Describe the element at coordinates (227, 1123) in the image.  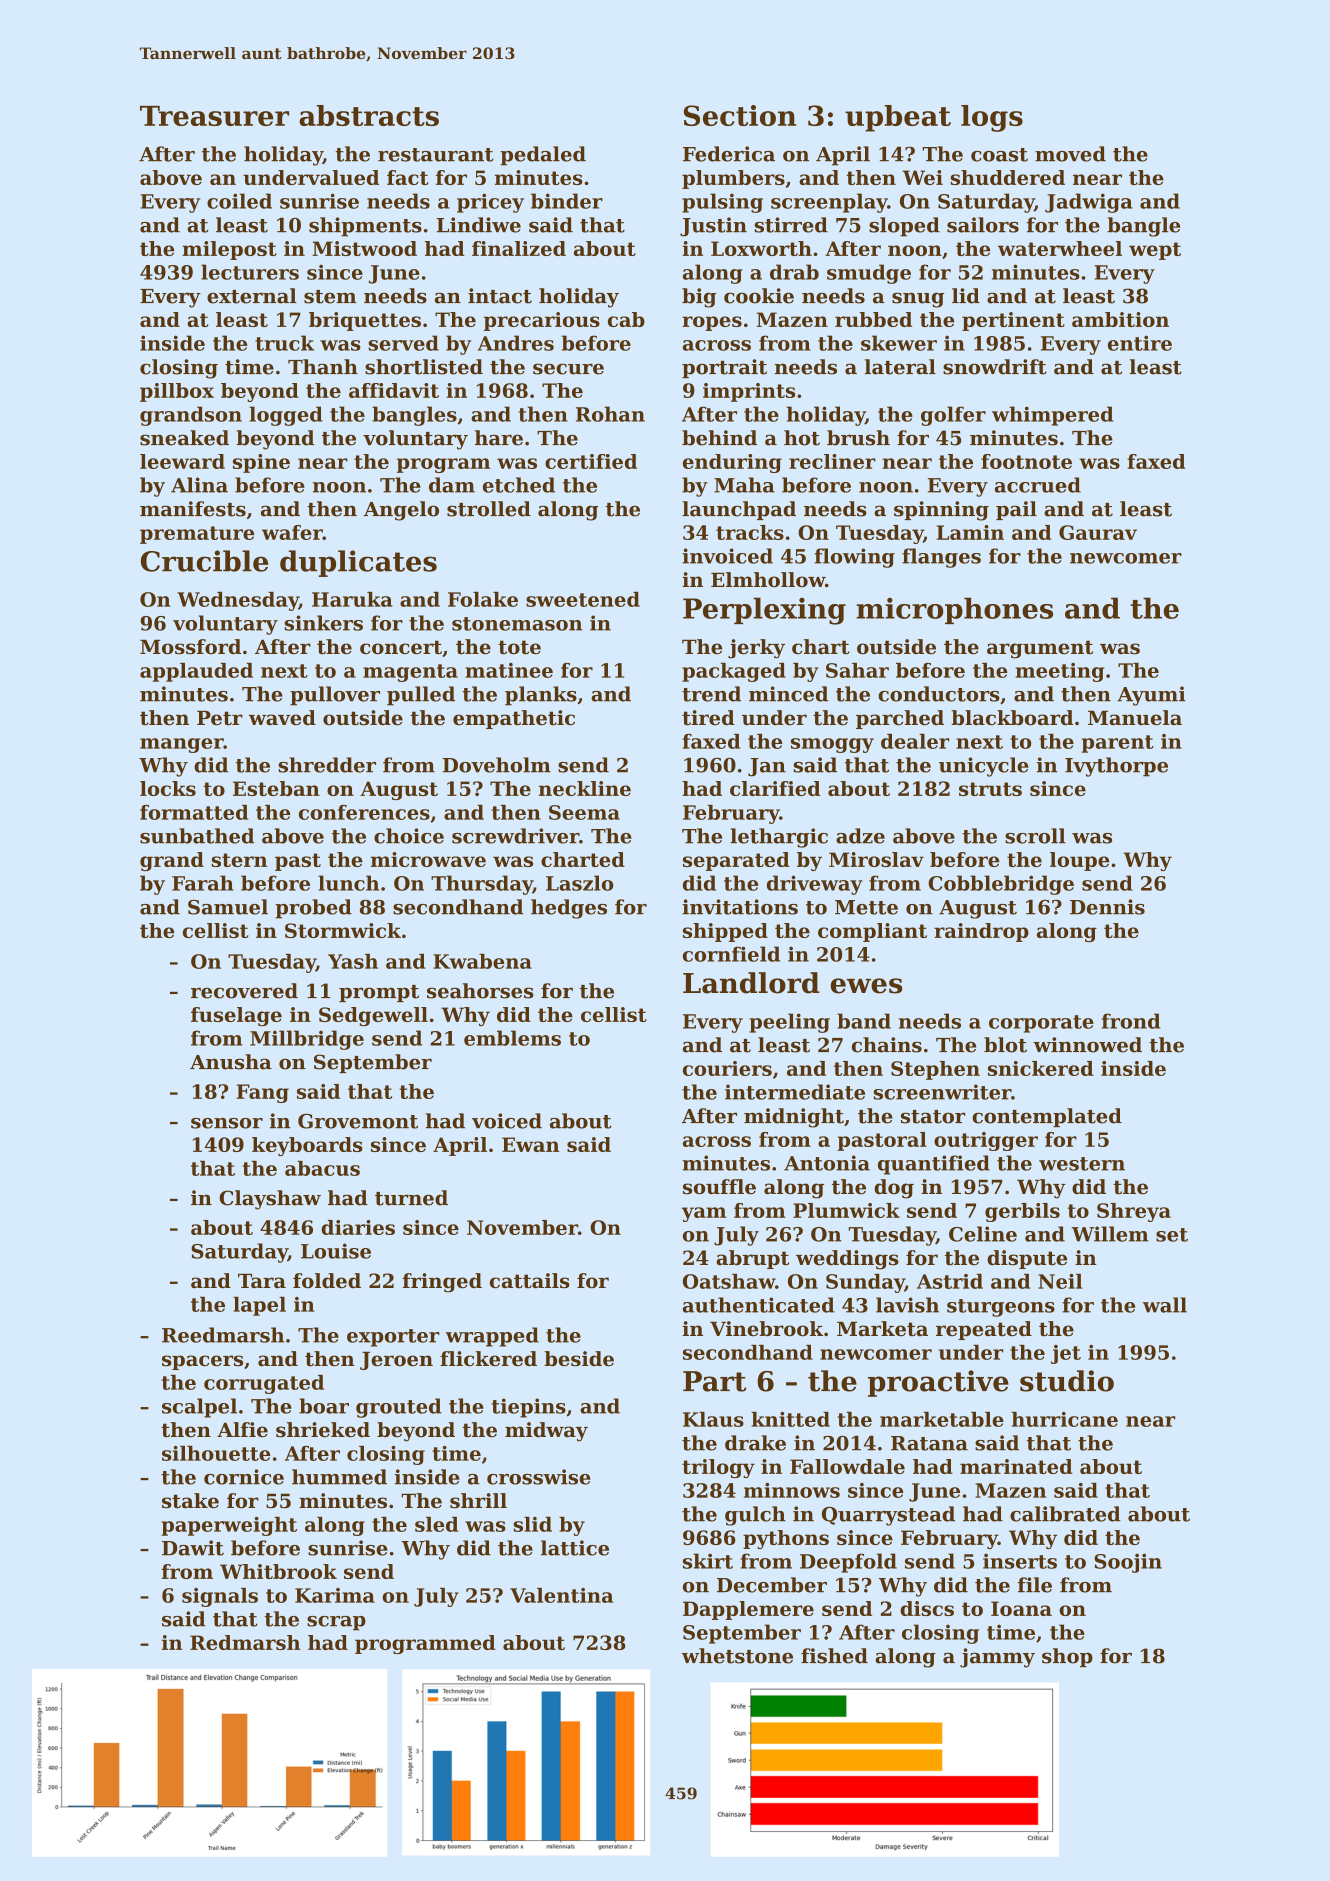
I see `sensor` at that location.
